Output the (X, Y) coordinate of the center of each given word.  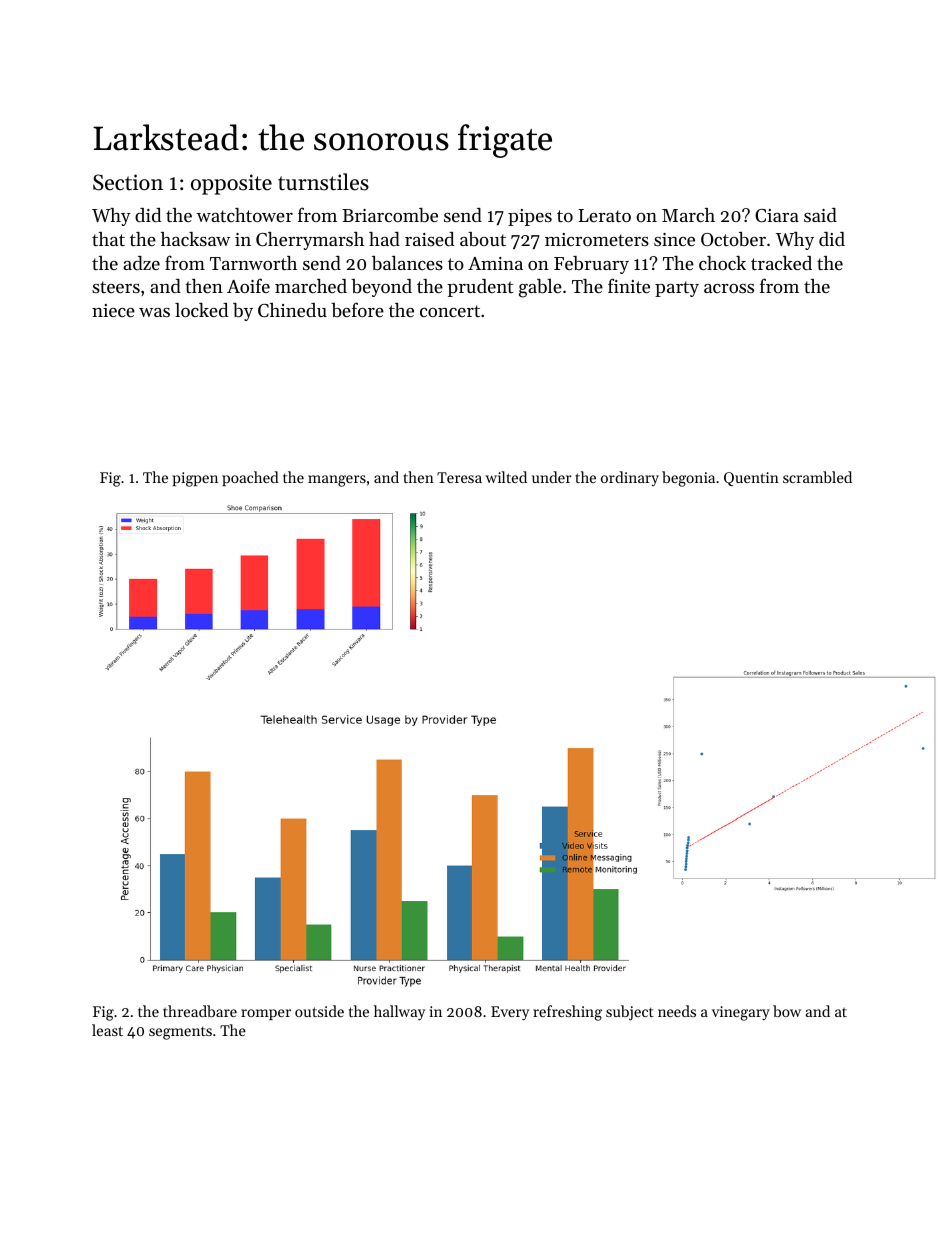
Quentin (751, 479)
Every (510, 1013)
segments (180, 1033)
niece (113, 310)
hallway (399, 1013)
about (483, 239)
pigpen (195, 479)
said (820, 215)
